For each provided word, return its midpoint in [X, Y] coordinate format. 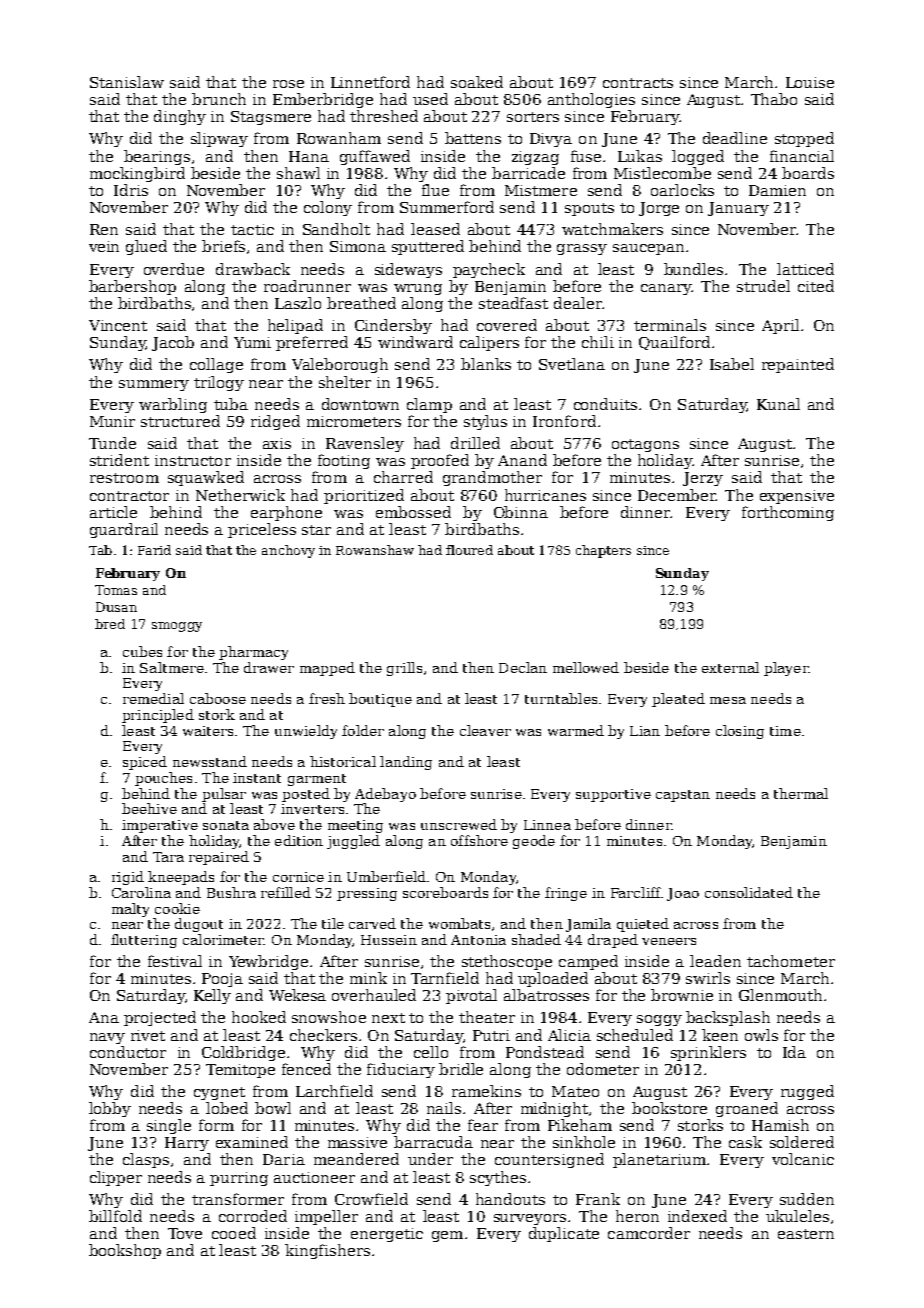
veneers [669, 941]
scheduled [635, 1035]
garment [317, 780]
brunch [219, 99]
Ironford [564, 421]
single [169, 1126]
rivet [148, 1035]
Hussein [389, 940]
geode [534, 842]
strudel [763, 286]
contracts [638, 83]
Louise [810, 82]
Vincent [118, 325]
